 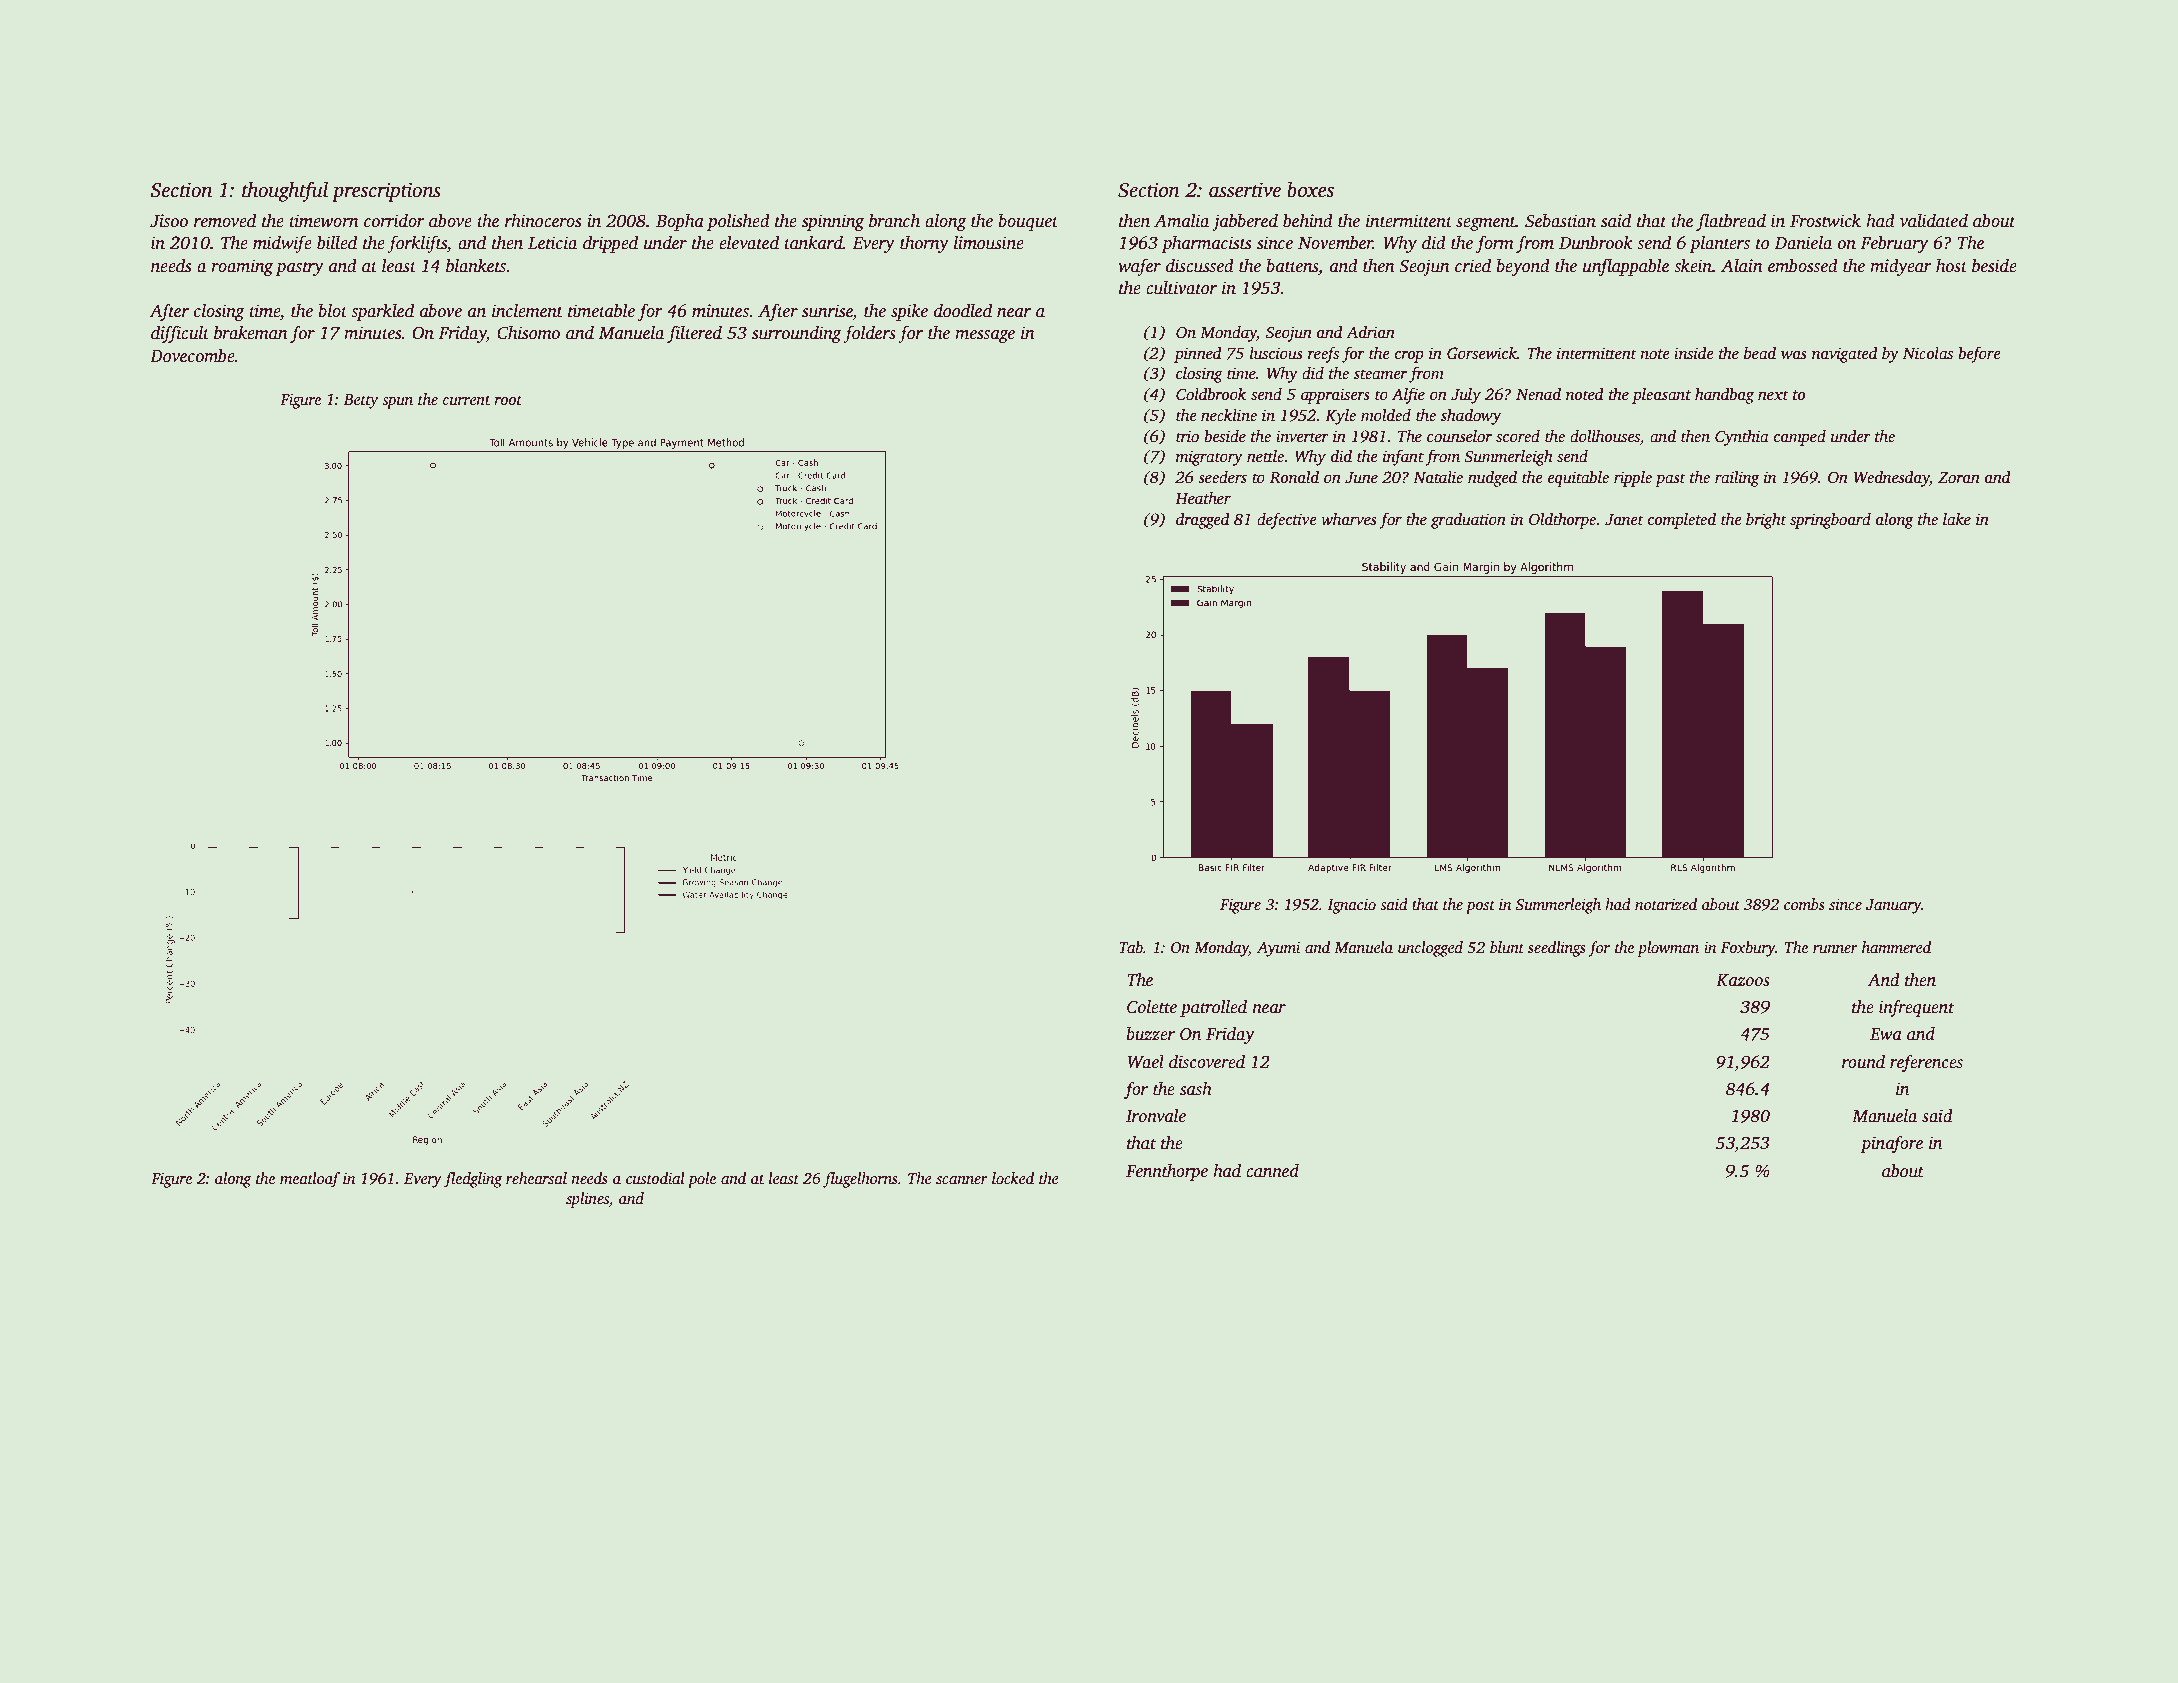 I want to click on Oldthorpe, so click(x=1562, y=521).
